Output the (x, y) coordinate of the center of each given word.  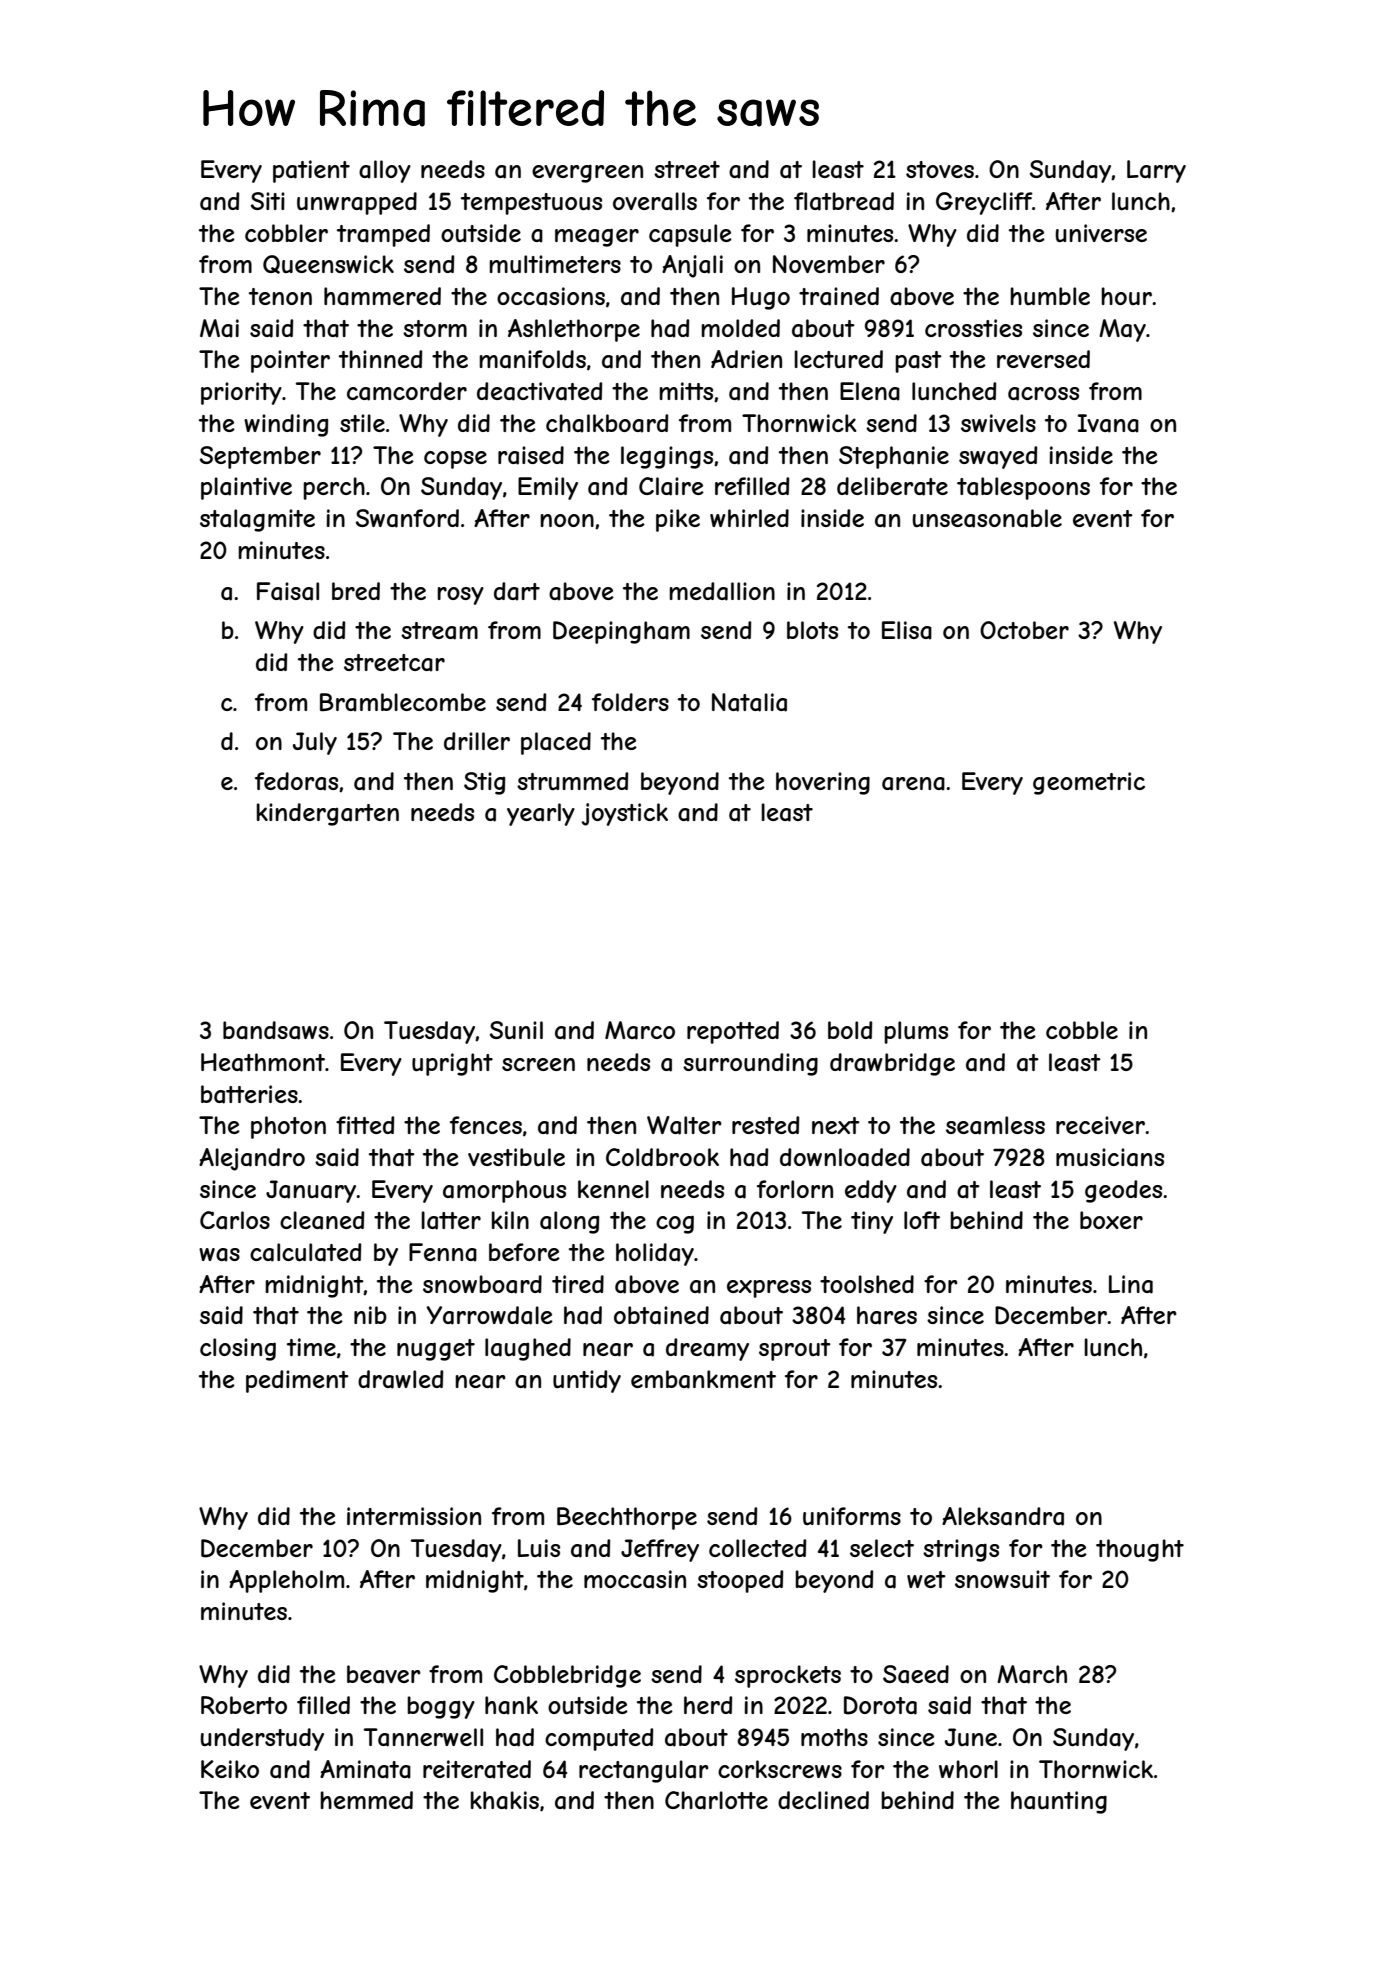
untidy (587, 1381)
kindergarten (327, 814)
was (219, 1255)
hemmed (366, 1800)
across (1043, 394)
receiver (1100, 1125)
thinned (380, 359)
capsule (690, 235)
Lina (1131, 1284)
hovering (823, 783)
